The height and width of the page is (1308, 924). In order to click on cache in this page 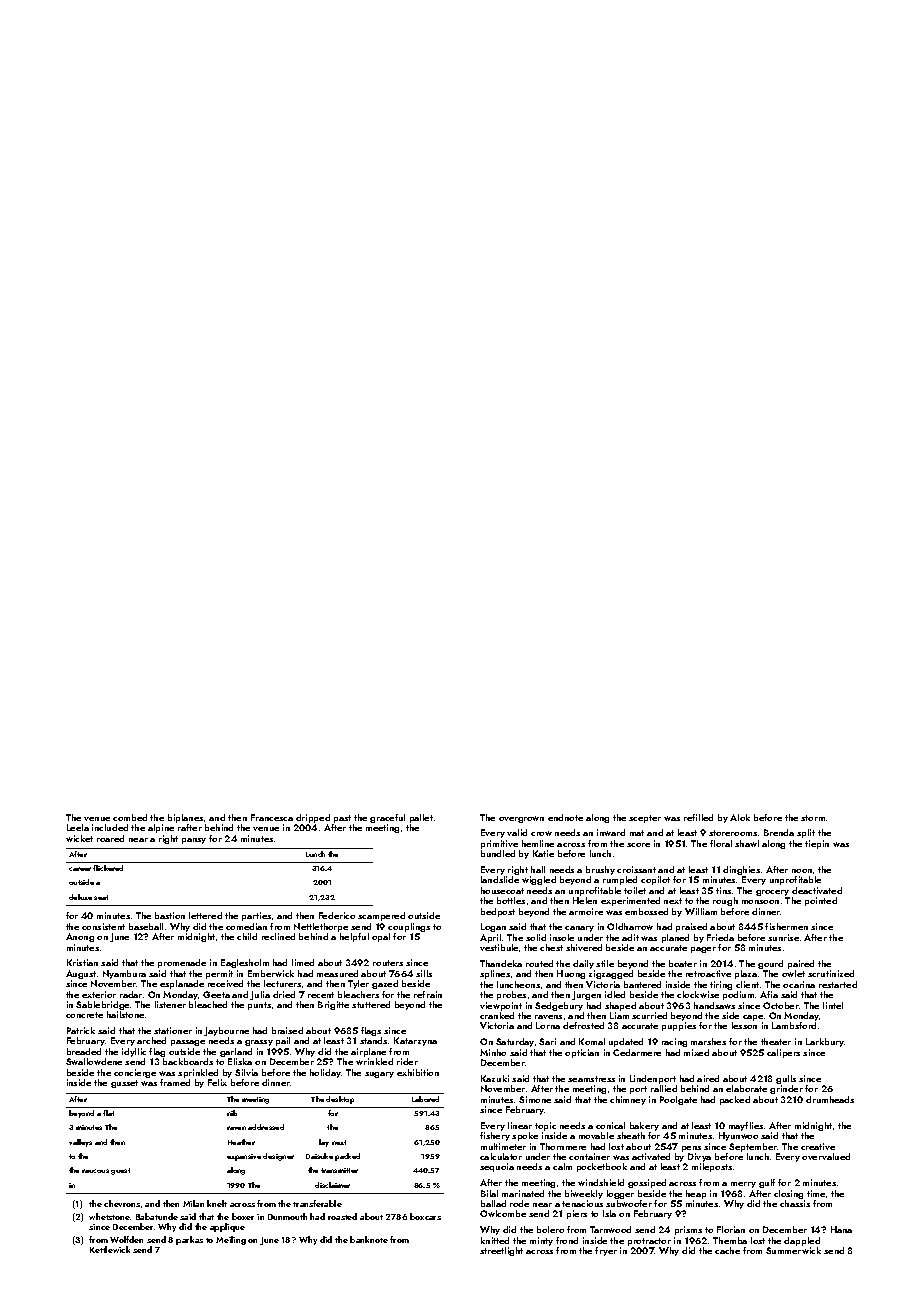, I will do `click(727, 1250)`.
